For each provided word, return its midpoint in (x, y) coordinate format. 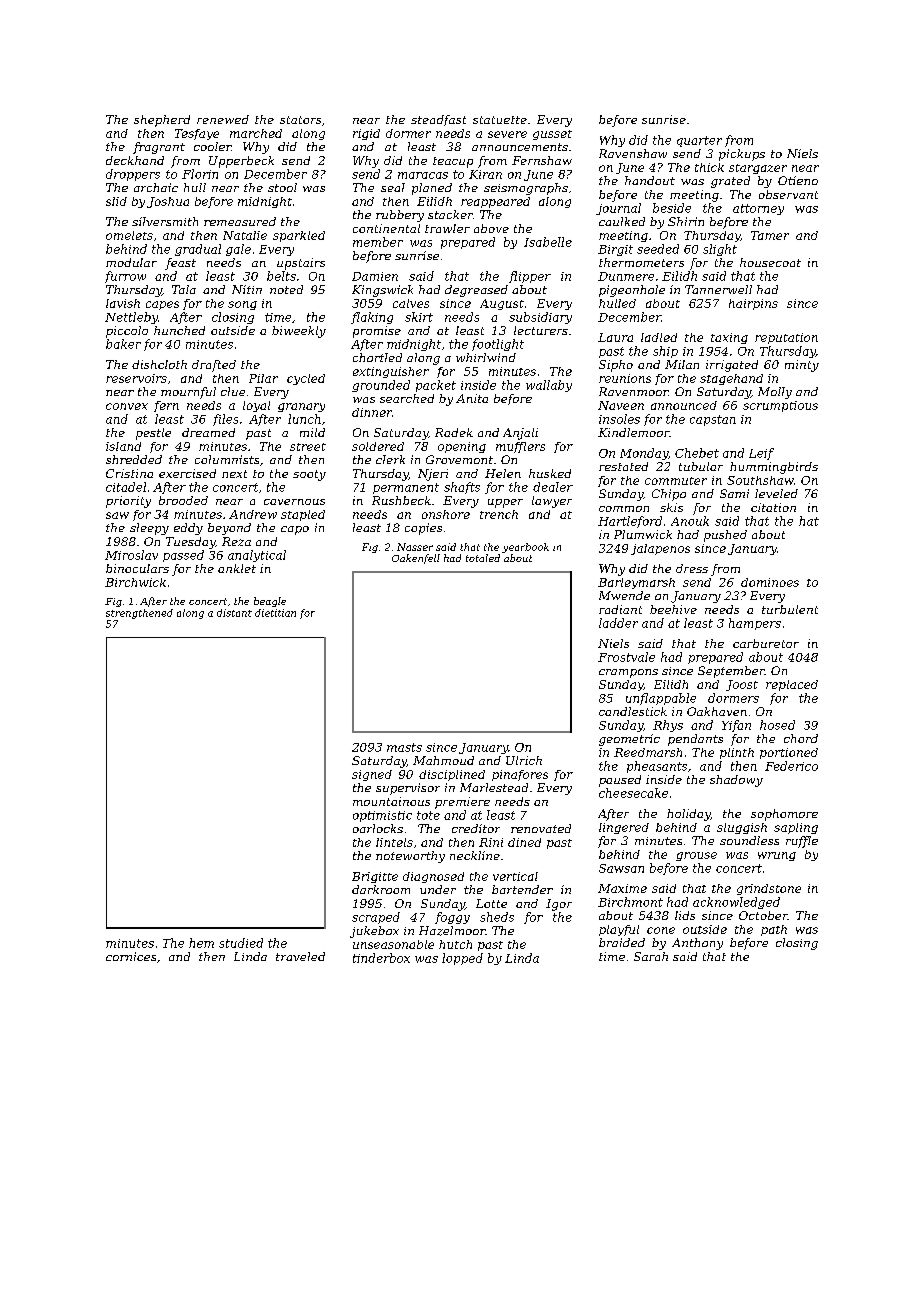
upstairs (301, 264)
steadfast (438, 120)
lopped (462, 959)
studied (241, 943)
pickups (742, 155)
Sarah (651, 956)
